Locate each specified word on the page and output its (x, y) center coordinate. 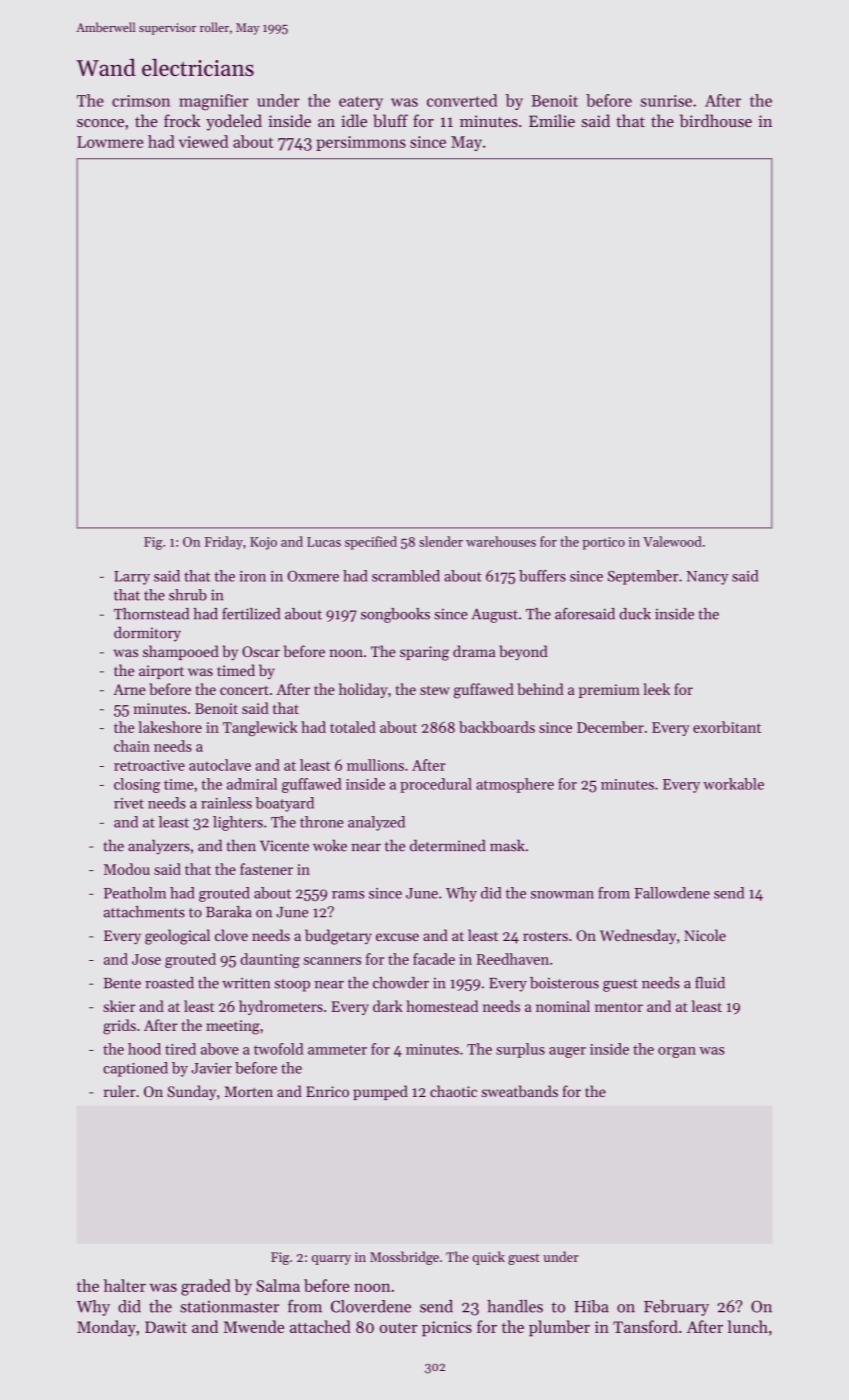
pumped (380, 1092)
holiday (363, 690)
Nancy (708, 578)
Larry (132, 578)
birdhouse (716, 120)
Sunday (192, 1092)
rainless (226, 803)
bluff (390, 120)
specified (371, 543)
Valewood (672, 541)
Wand (106, 67)
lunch (748, 1326)
